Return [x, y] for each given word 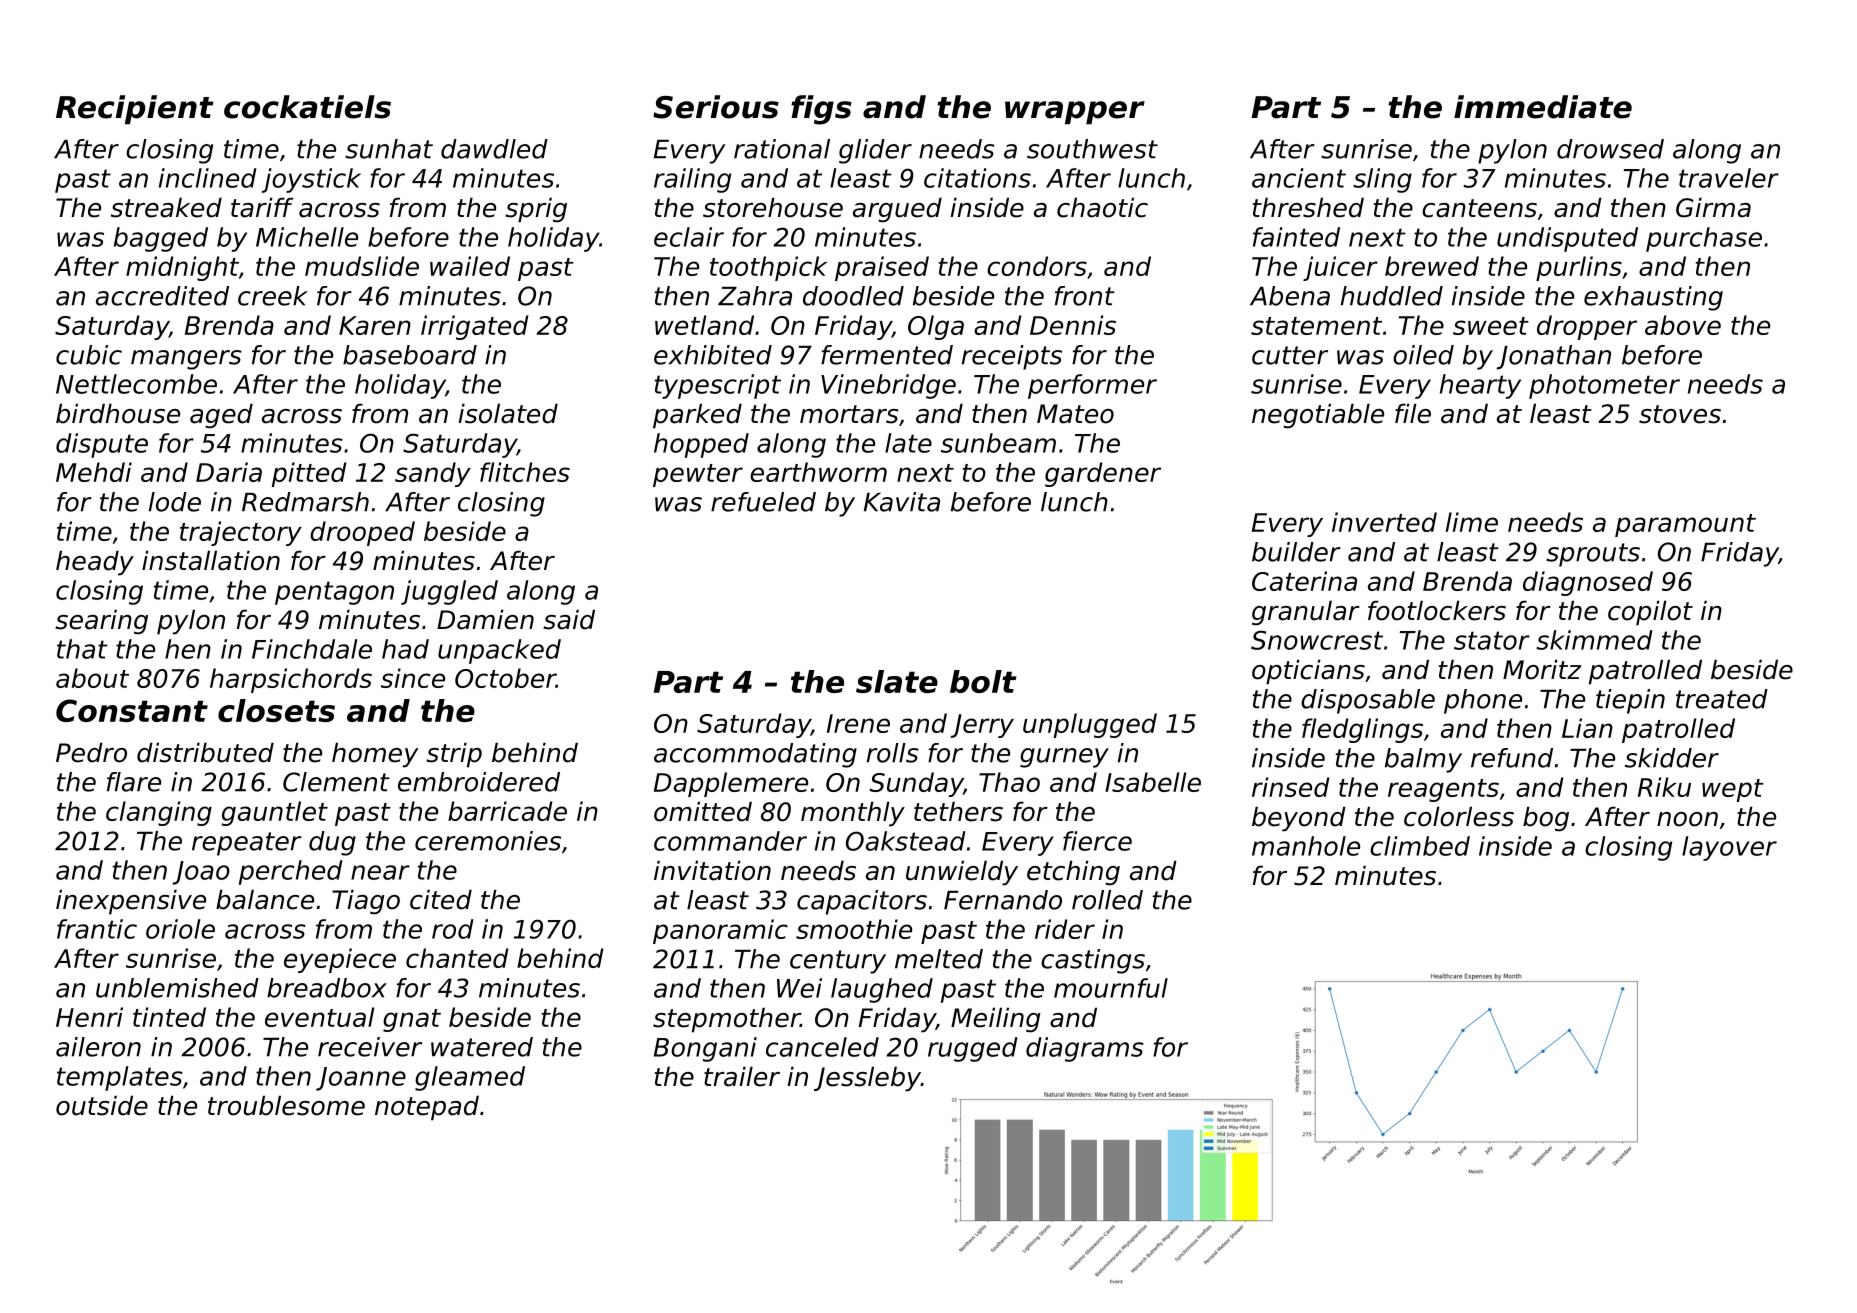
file [1413, 413]
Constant [132, 710]
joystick [311, 180]
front [1085, 296]
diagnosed [1588, 583]
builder [1296, 552]
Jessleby [867, 1079]
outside [102, 1105]
